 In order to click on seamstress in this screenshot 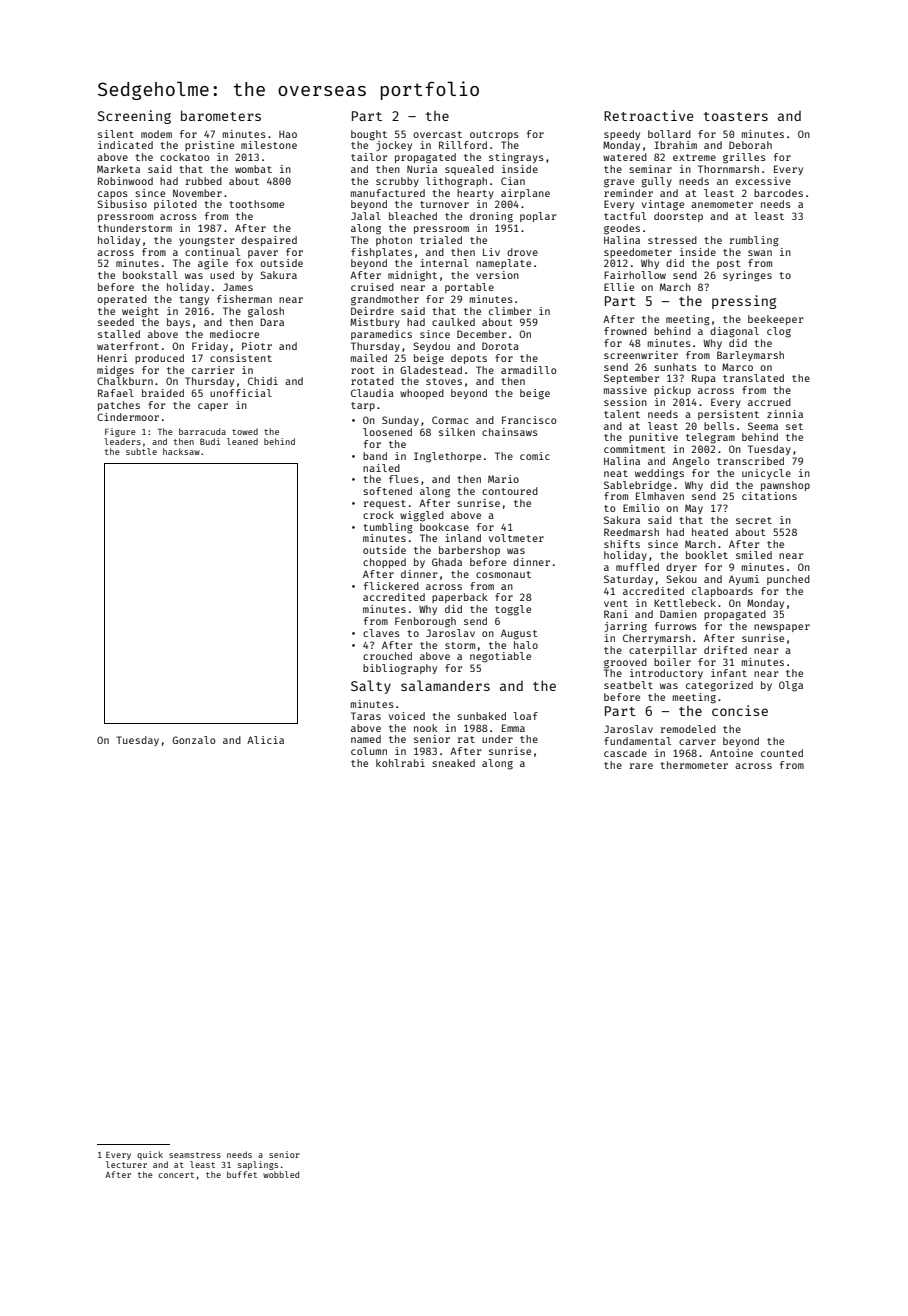, I will do `click(195, 1155)`.
